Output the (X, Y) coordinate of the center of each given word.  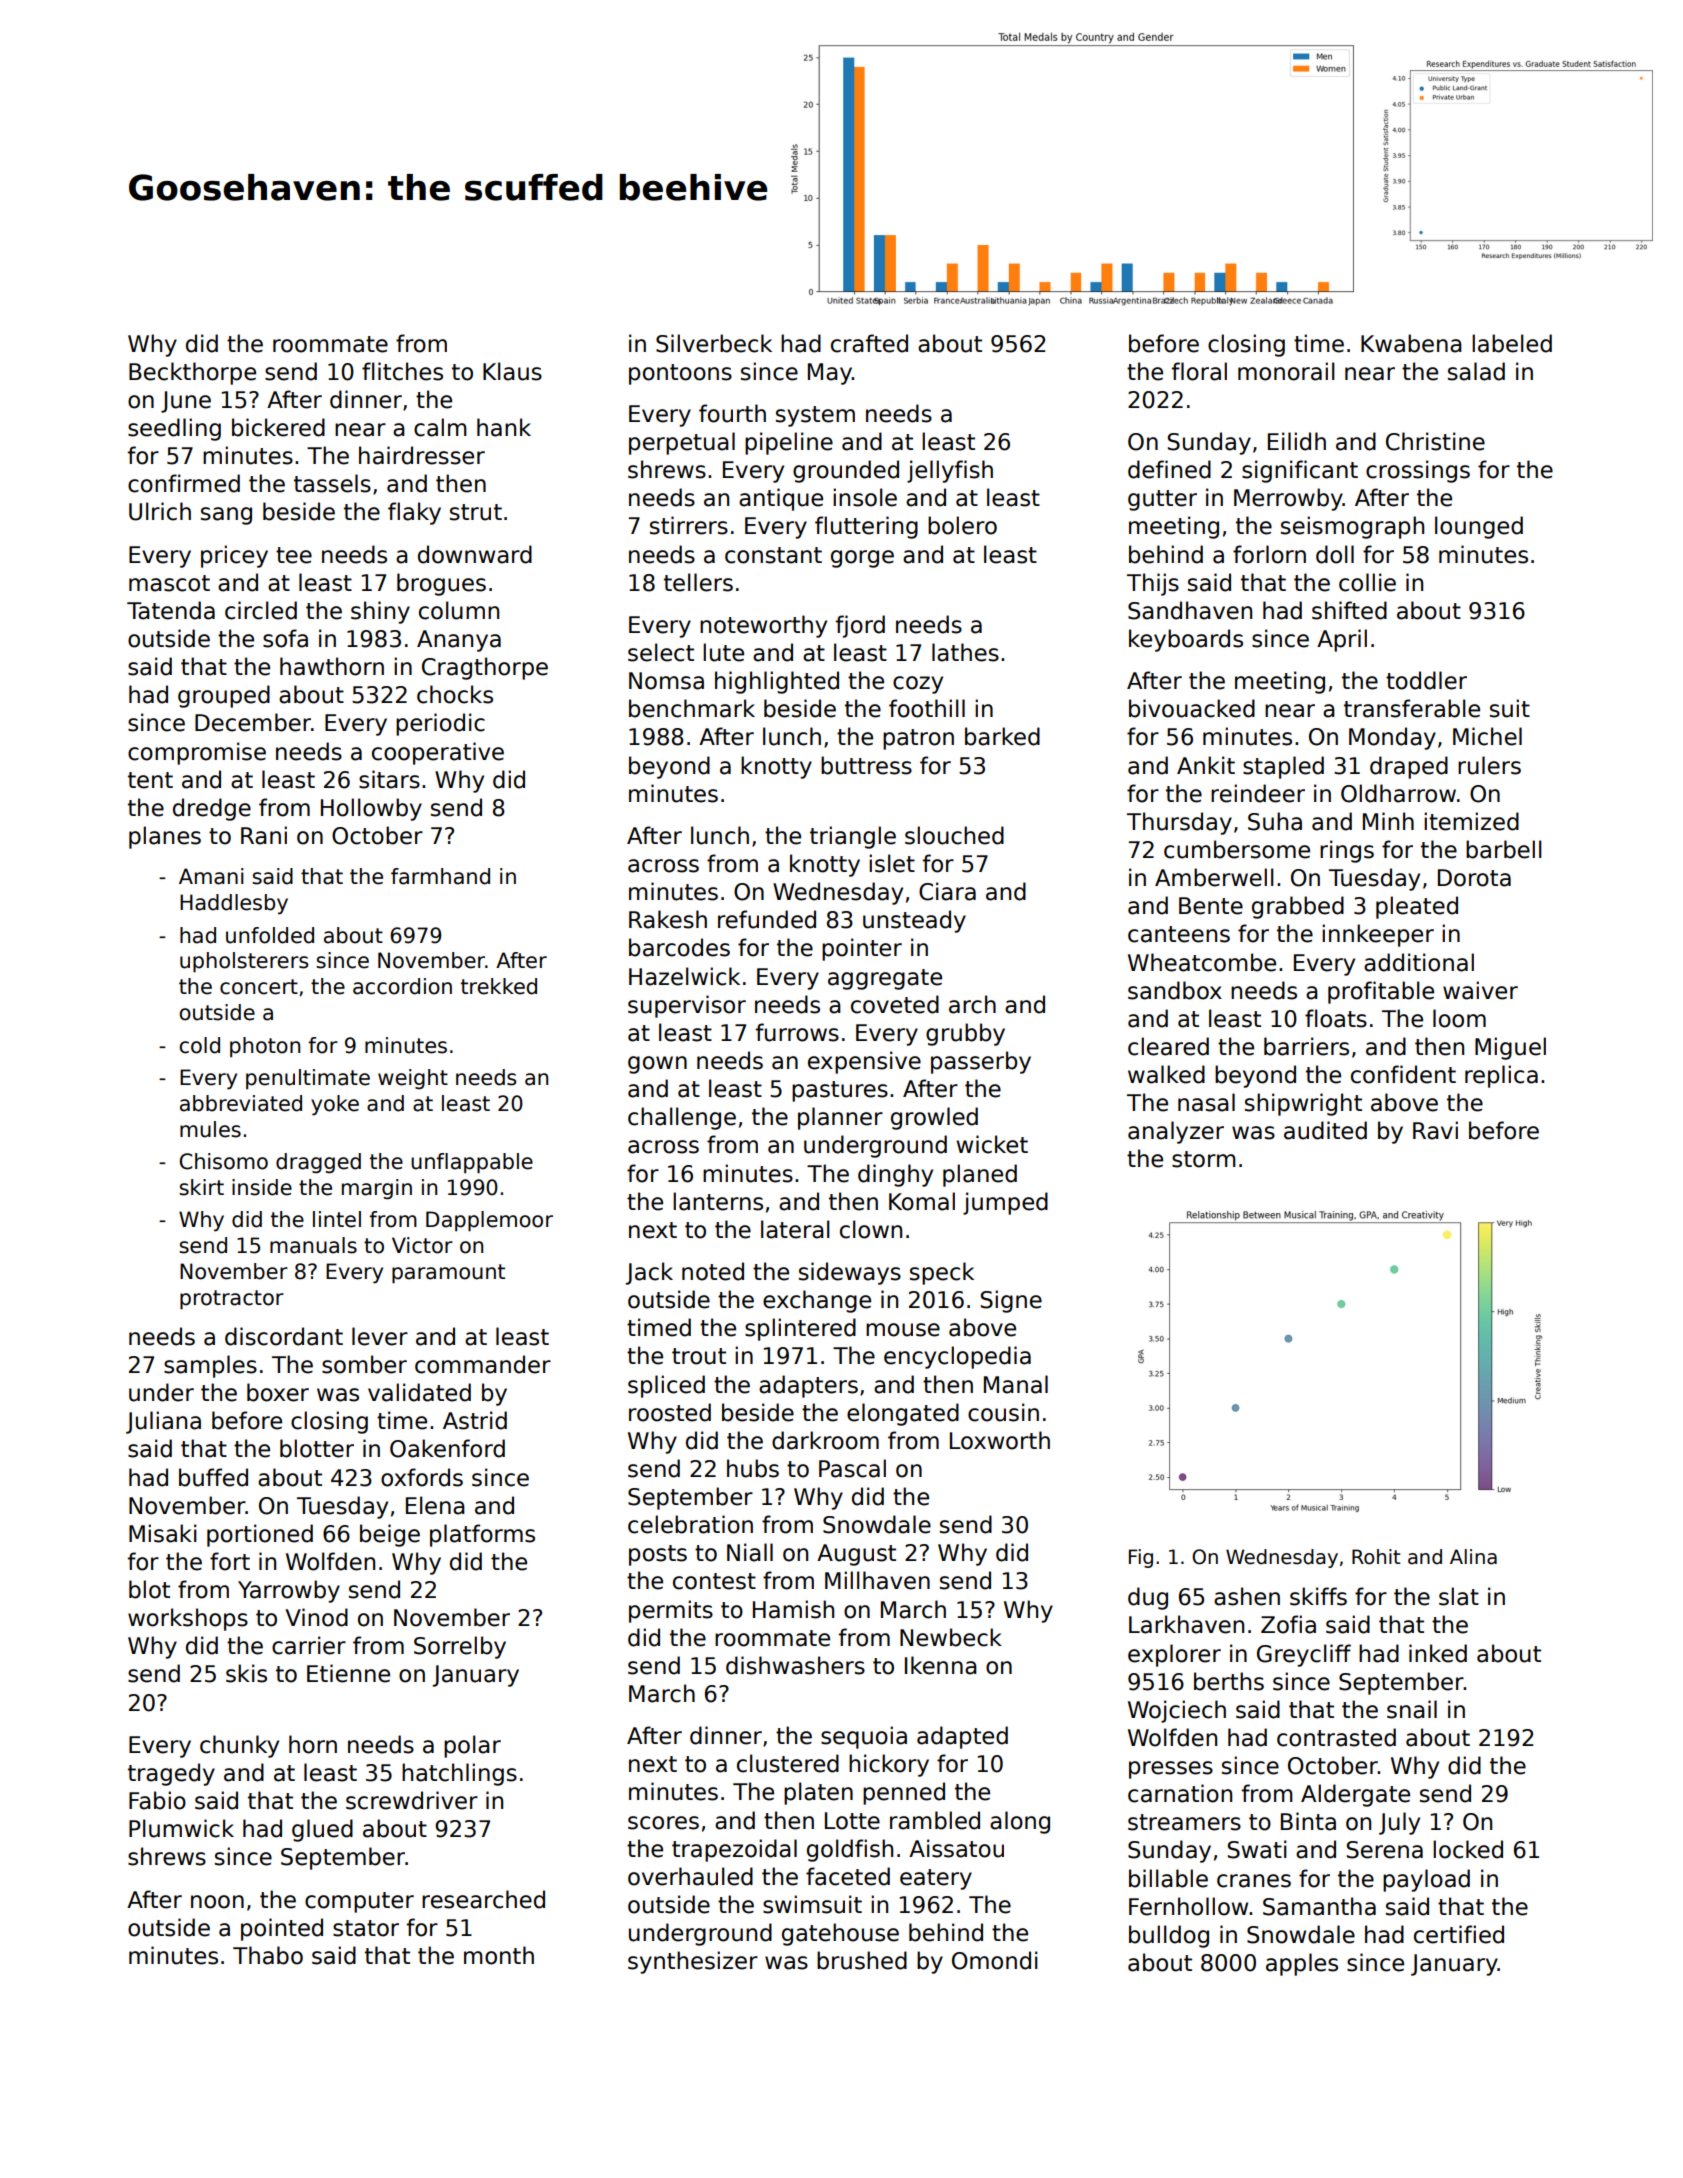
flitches (402, 371)
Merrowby (1288, 499)
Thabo (268, 1955)
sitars (389, 779)
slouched (954, 835)
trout (699, 1356)
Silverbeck (714, 343)
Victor (422, 1245)
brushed (862, 1960)
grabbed (1298, 907)
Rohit (1376, 1557)
